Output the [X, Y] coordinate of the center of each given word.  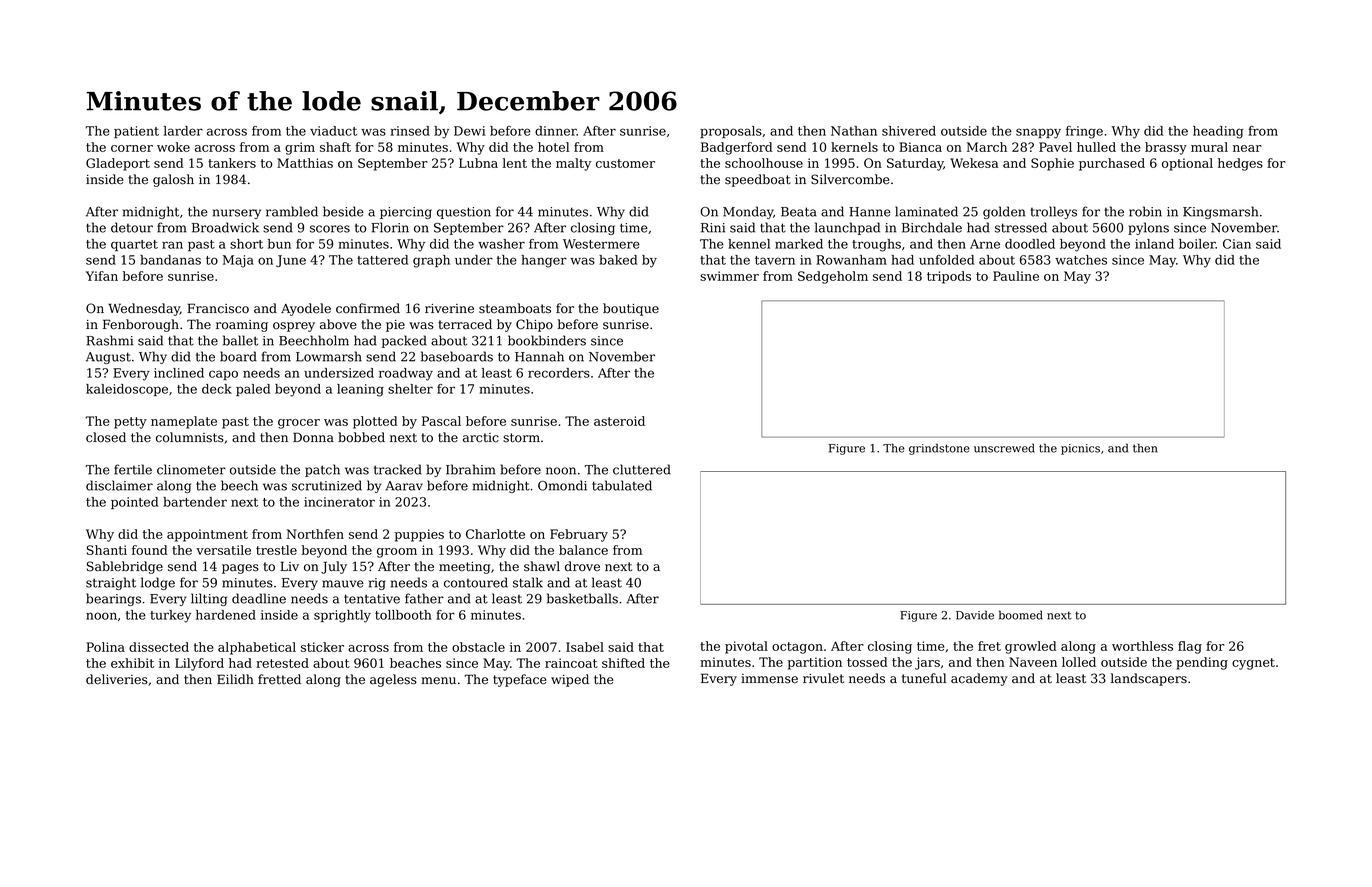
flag [1190, 647]
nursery [237, 214]
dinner [556, 131]
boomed [1021, 615]
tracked [398, 469]
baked [618, 260]
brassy [1166, 148]
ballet [240, 340]
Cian [1237, 244]
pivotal [746, 647]
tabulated [622, 485]
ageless [393, 680]
